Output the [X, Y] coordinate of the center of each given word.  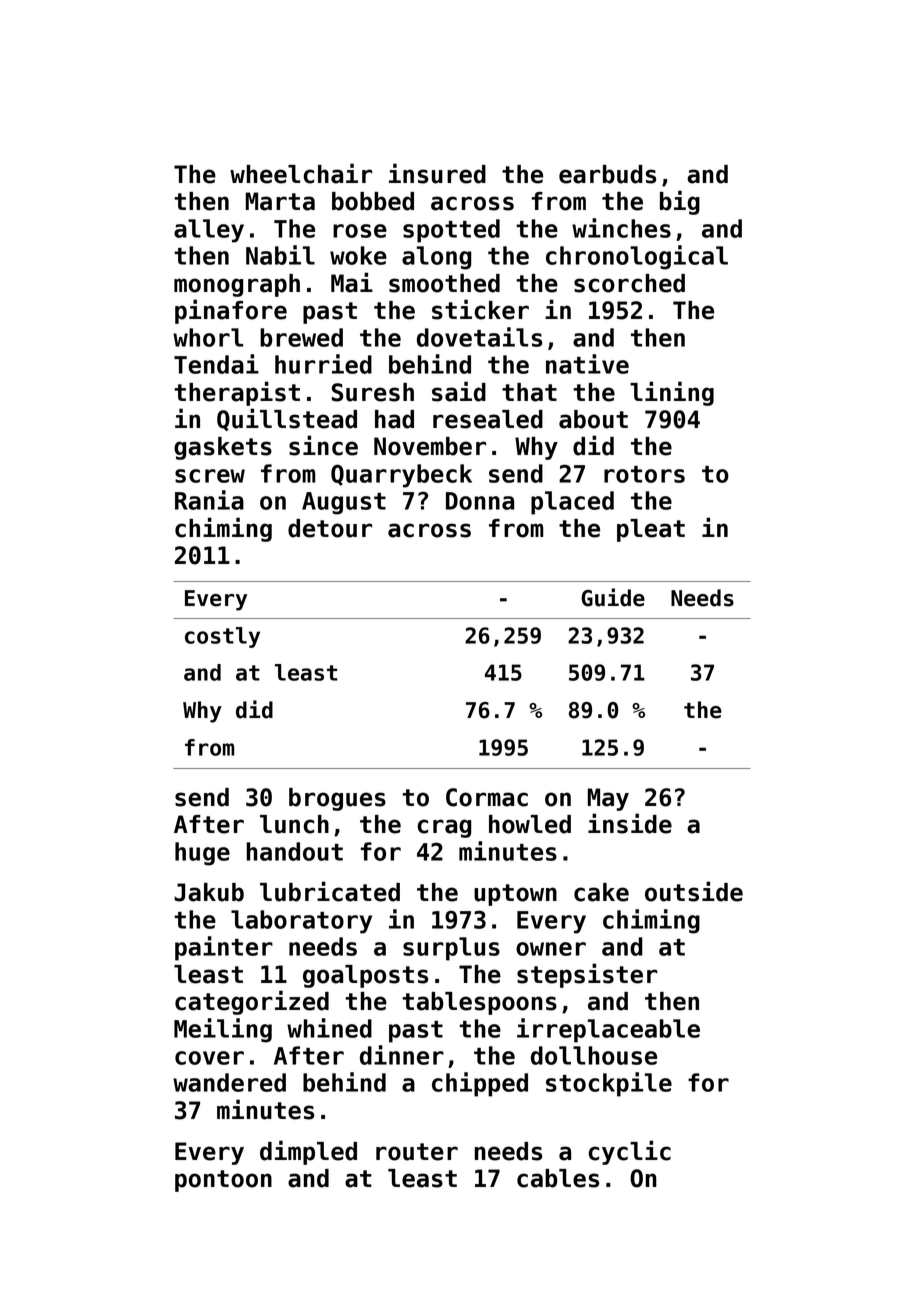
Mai [352, 282]
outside [694, 891]
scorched [629, 283]
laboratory [301, 922]
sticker [480, 309]
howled [530, 824]
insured [437, 173]
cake [601, 892]
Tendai [216, 364]
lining [672, 393]
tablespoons [479, 1003]
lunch [294, 824]
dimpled [308, 1152]
